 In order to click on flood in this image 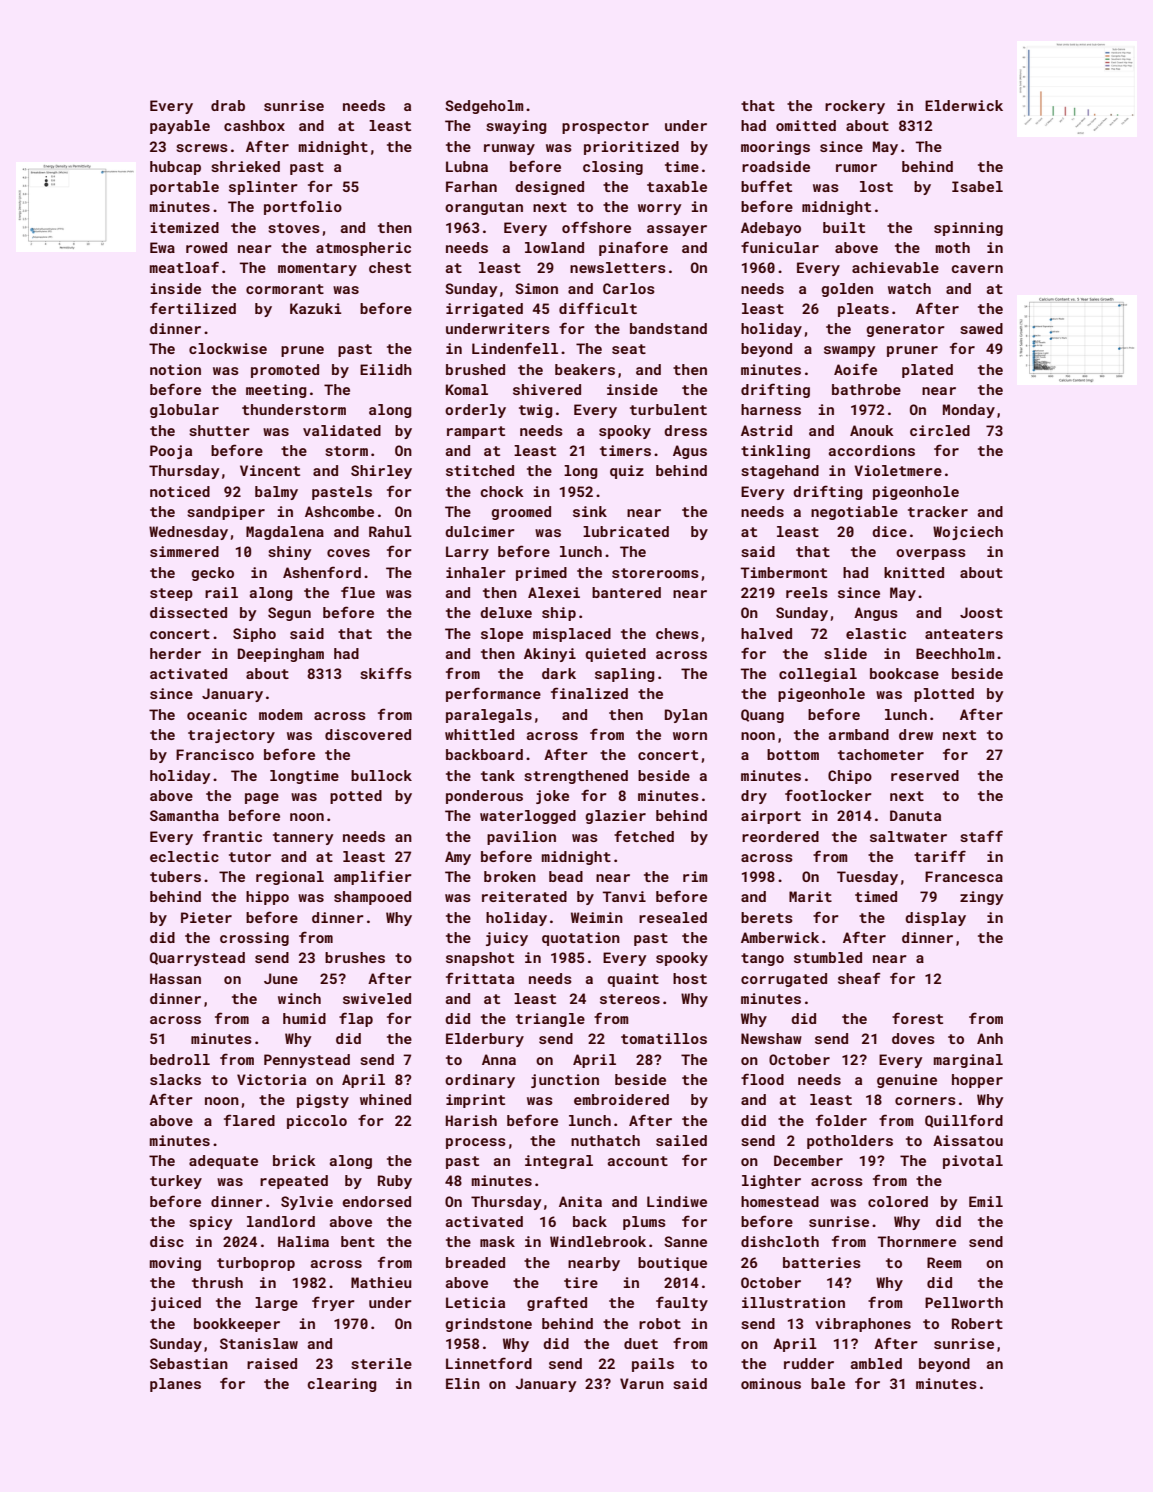, I will do `click(762, 1079)`.
